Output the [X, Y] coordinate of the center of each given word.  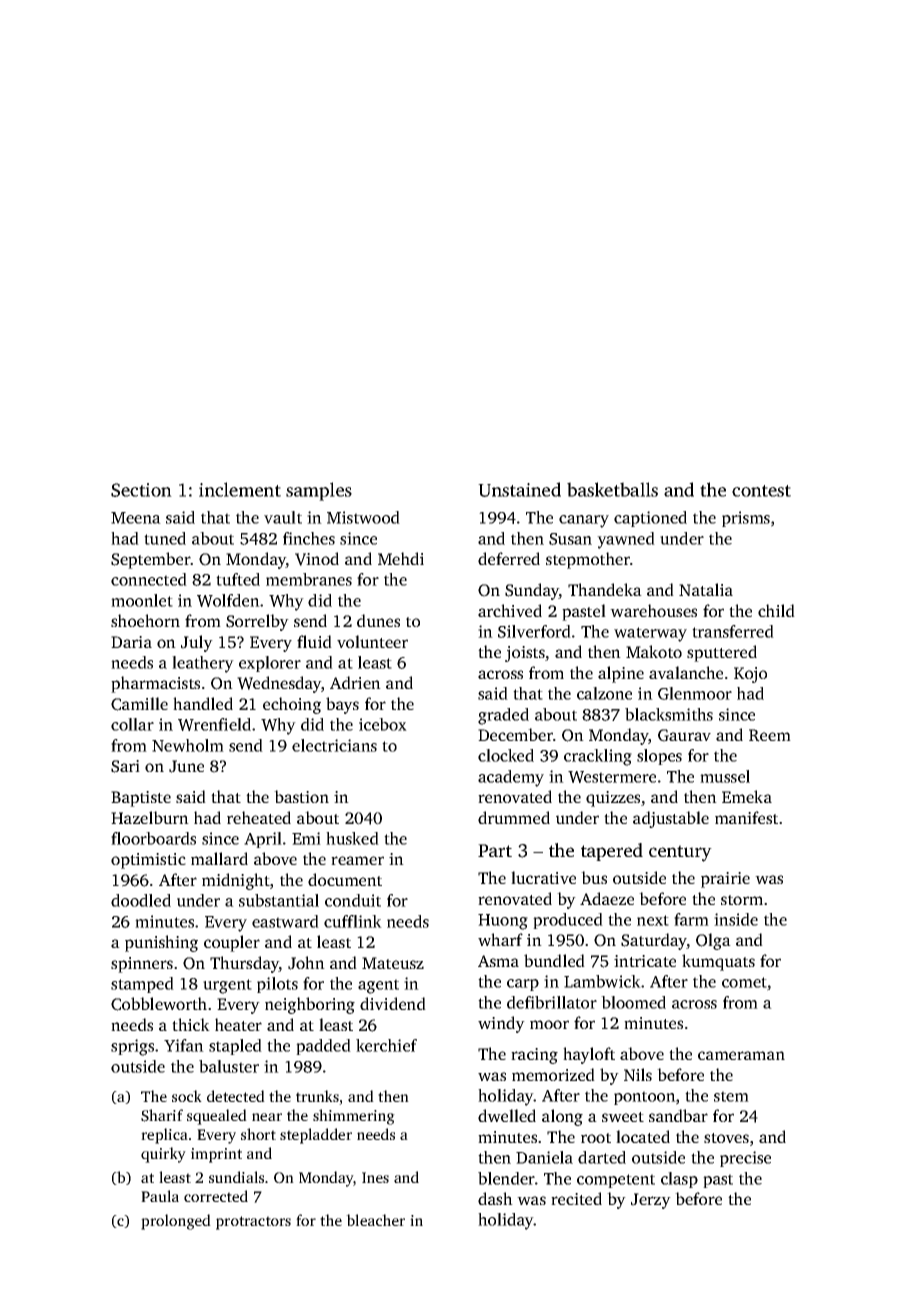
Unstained [519, 489]
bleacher [375, 1220]
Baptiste [141, 799]
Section [141, 490]
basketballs [612, 489]
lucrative [543, 877]
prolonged [176, 1222]
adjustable [671, 819]
